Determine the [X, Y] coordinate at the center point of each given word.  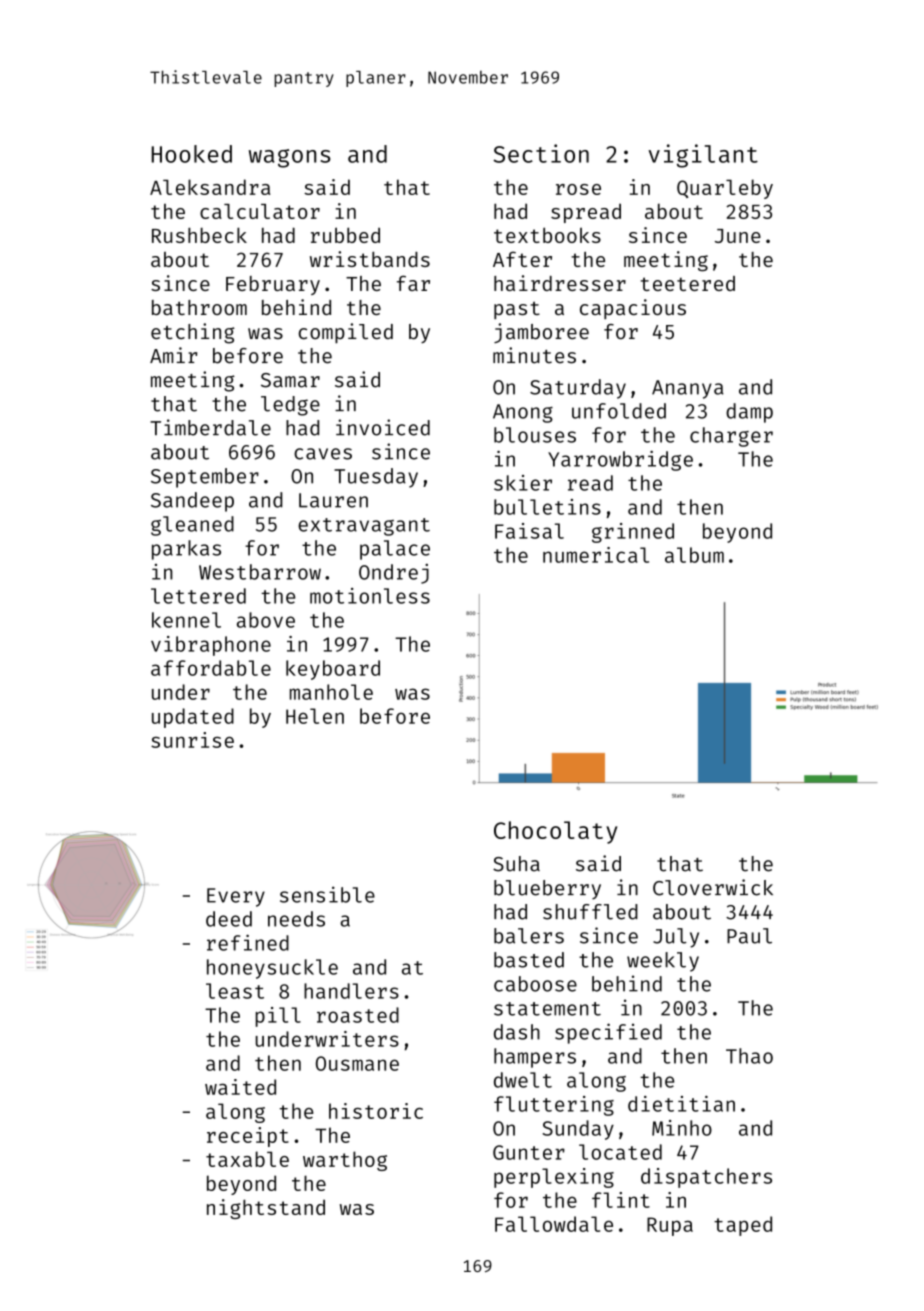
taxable [247, 1159]
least [235, 991]
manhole [331, 692]
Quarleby [725, 189]
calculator [260, 211]
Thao [749, 1056]
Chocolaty [555, 832]
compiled [346, 333]
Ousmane [357, 1063]
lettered [198, 596]
